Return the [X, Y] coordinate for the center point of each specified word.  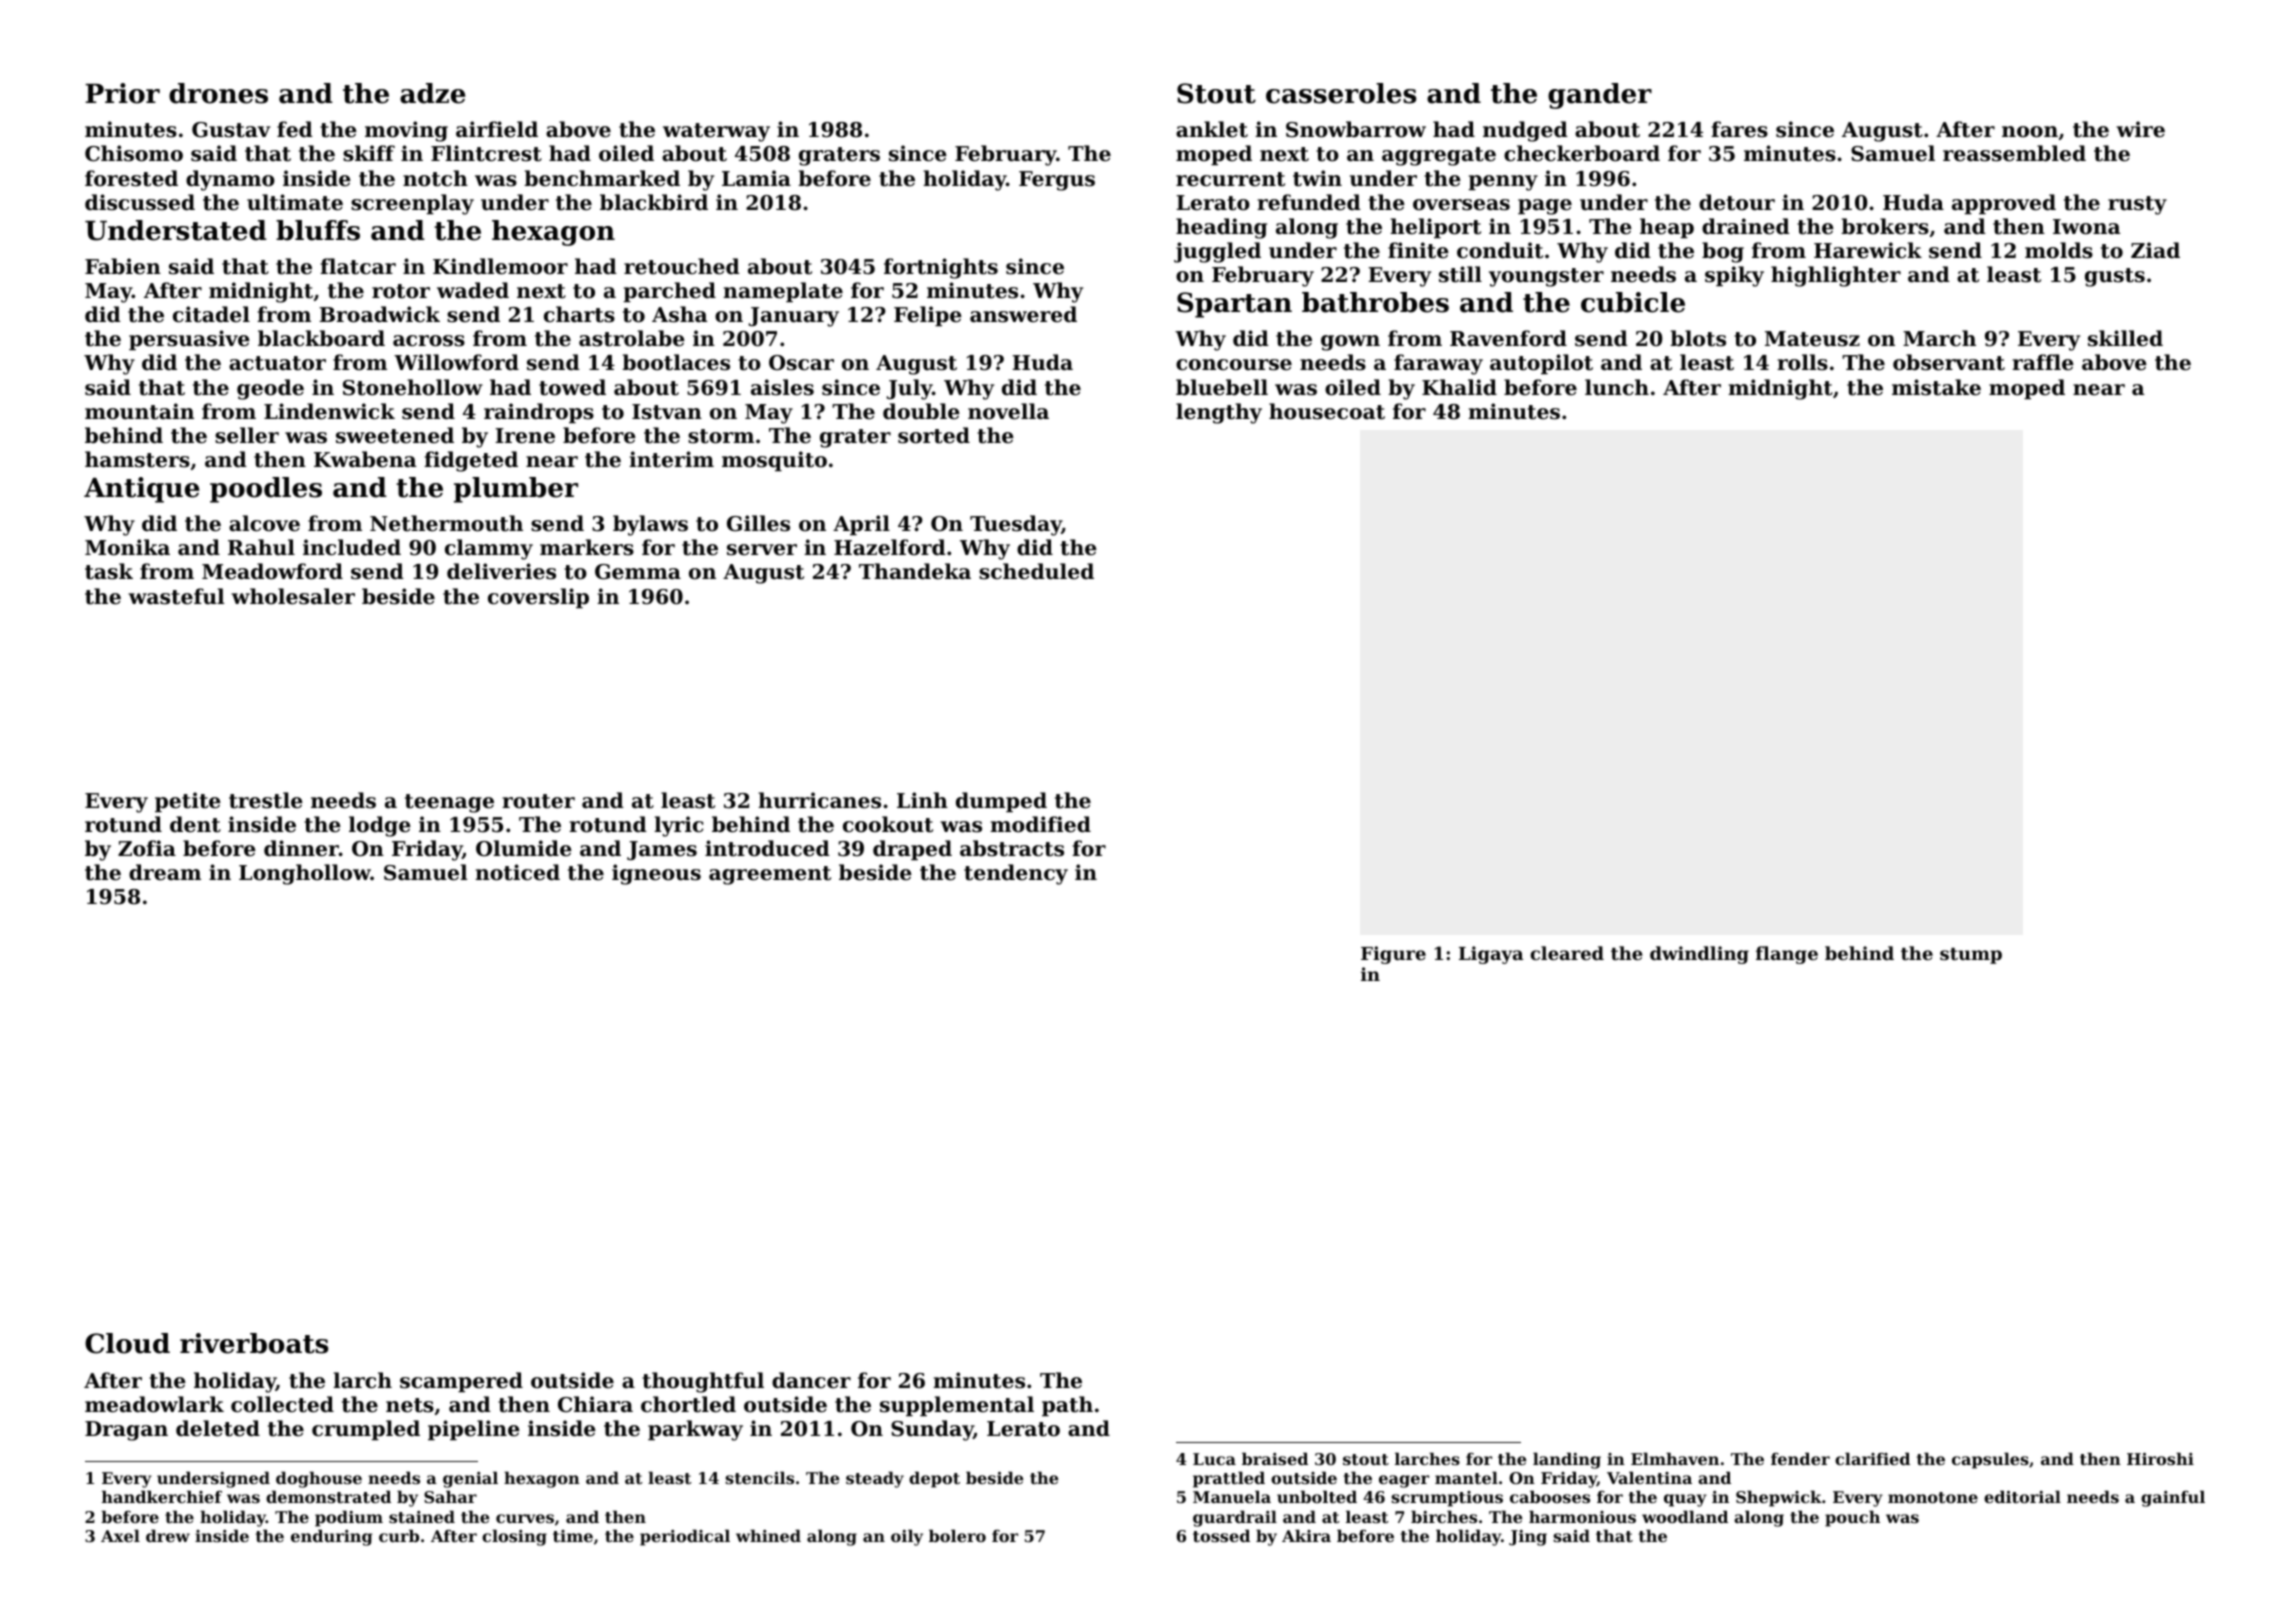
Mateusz [1812, 339]
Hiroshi [2160, 1458]
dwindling [1699, 955]
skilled [2125, 338]
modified [1040, 824]
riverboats [254, 1343]
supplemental [957, 1406]
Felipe [927, 316]
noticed [517, 872]
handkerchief [162, 1496]
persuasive [189, 340]
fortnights [941, 268]
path [1067, 1406]
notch [435, 178]
